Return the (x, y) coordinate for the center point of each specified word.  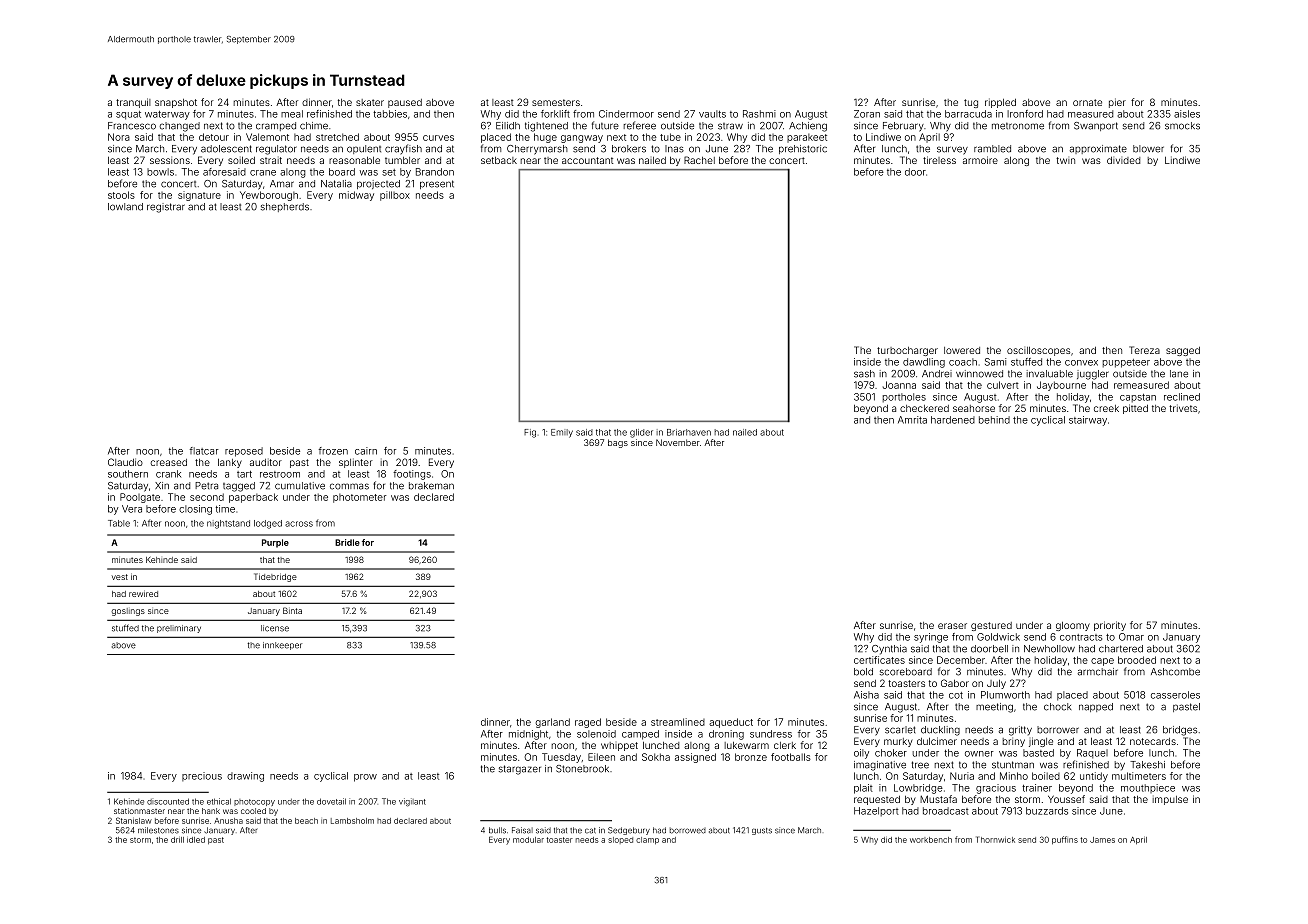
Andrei (937, 374)
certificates (879, 660)
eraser (952, 626)
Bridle (347, 542)
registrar (166, 208)
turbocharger (907, 351)
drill (177, 840)
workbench (931, 840)
